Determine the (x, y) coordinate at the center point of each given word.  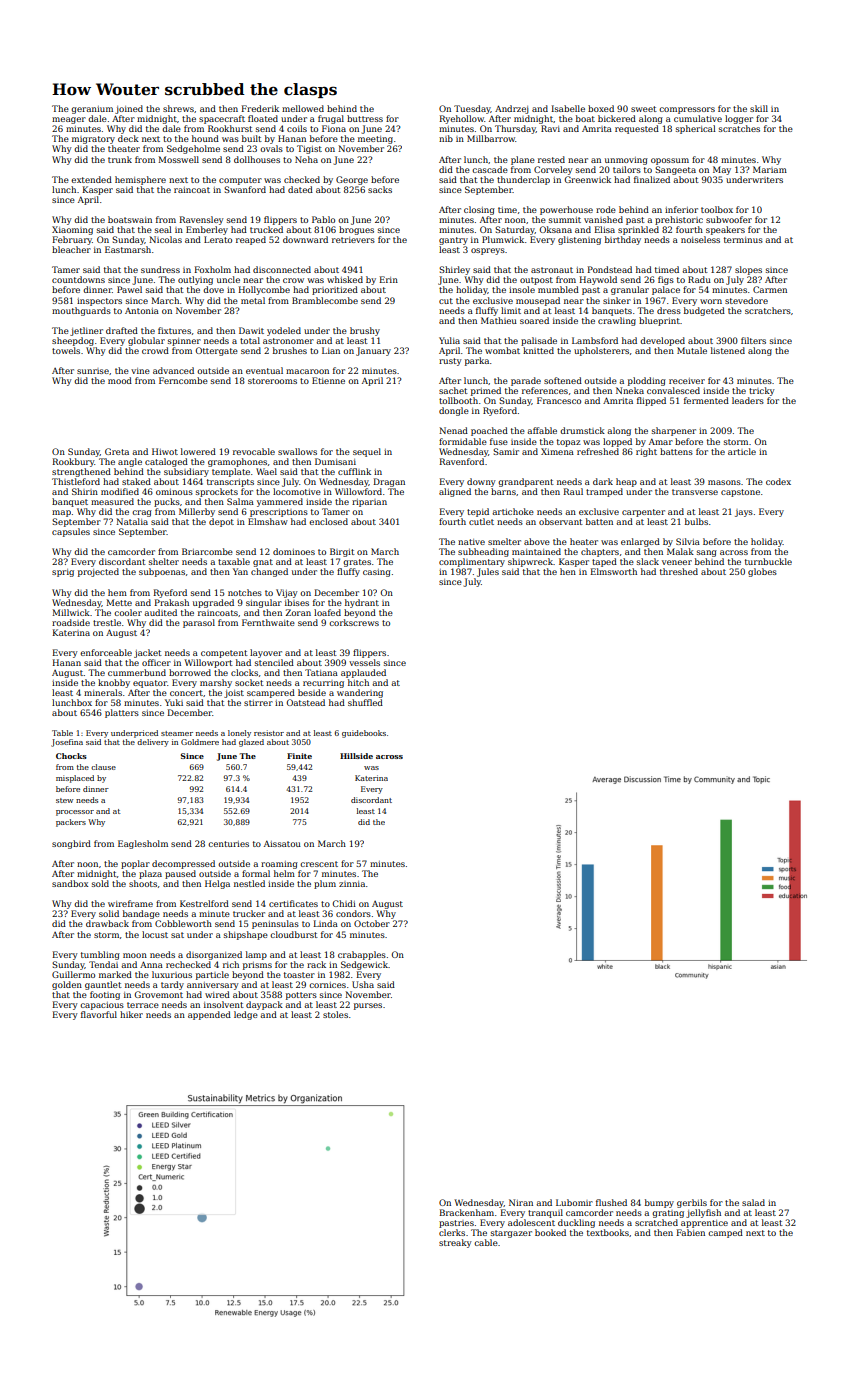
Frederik (260, 108)
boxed (601, 108)
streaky (455, 1243)
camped (725, 1233)
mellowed (303, 108)
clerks (452, 1232)
